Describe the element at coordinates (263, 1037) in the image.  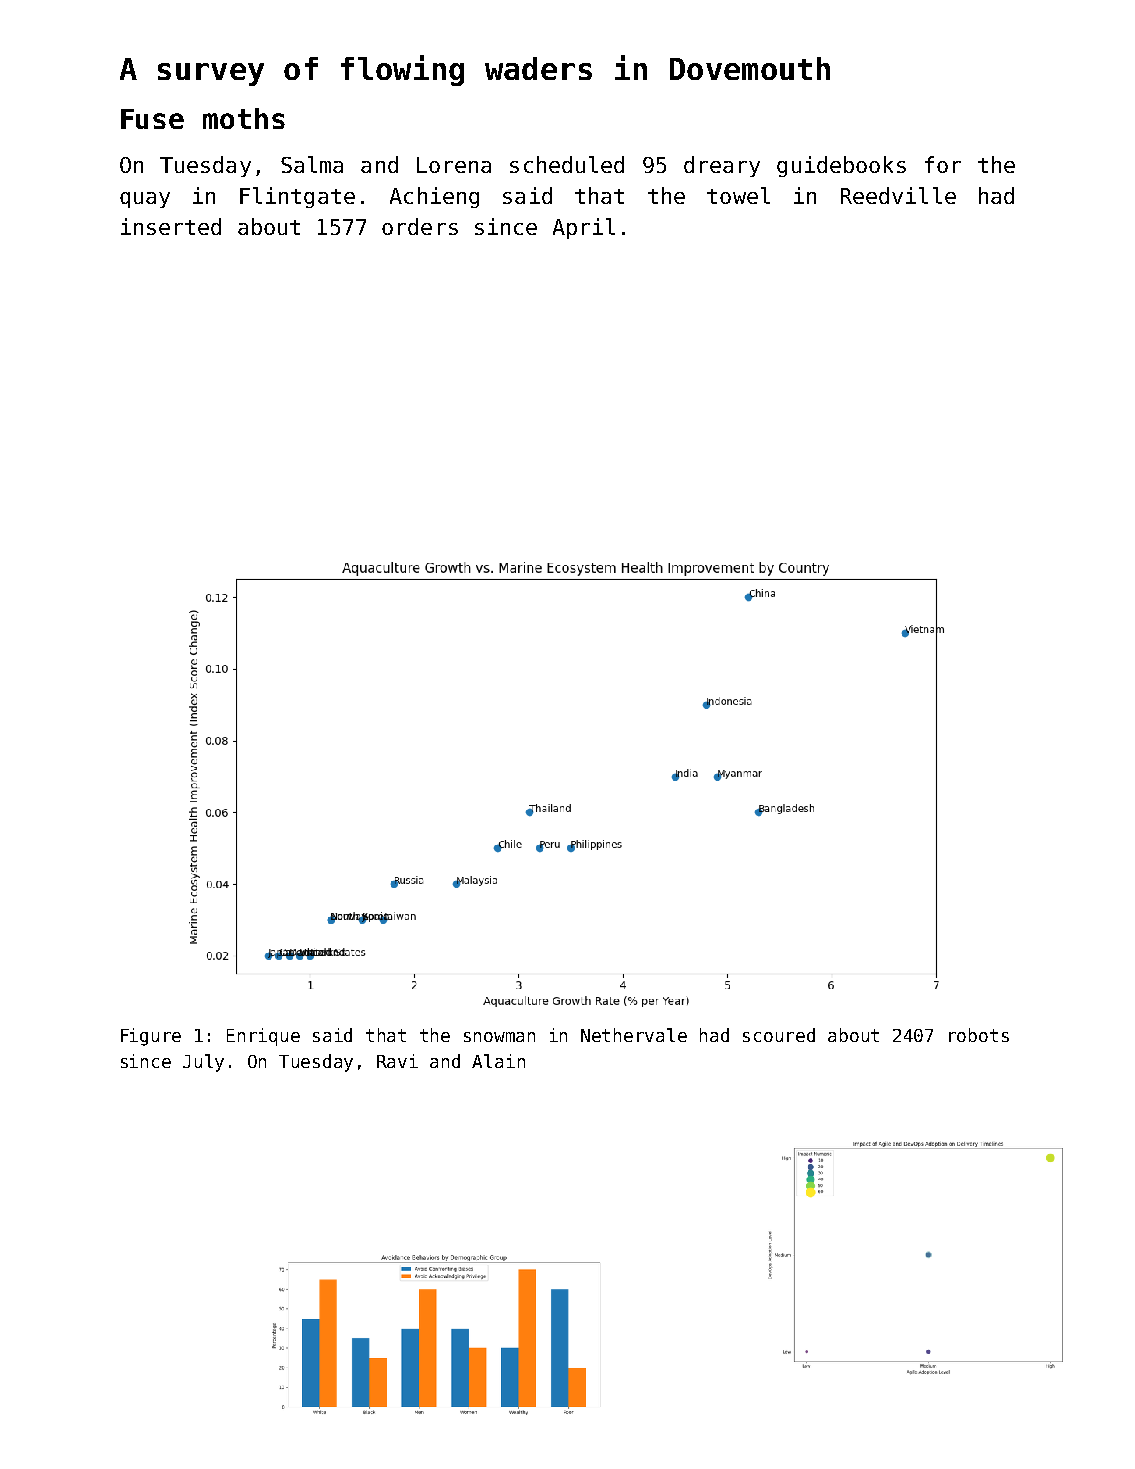
I see `Enrique` at that location.
